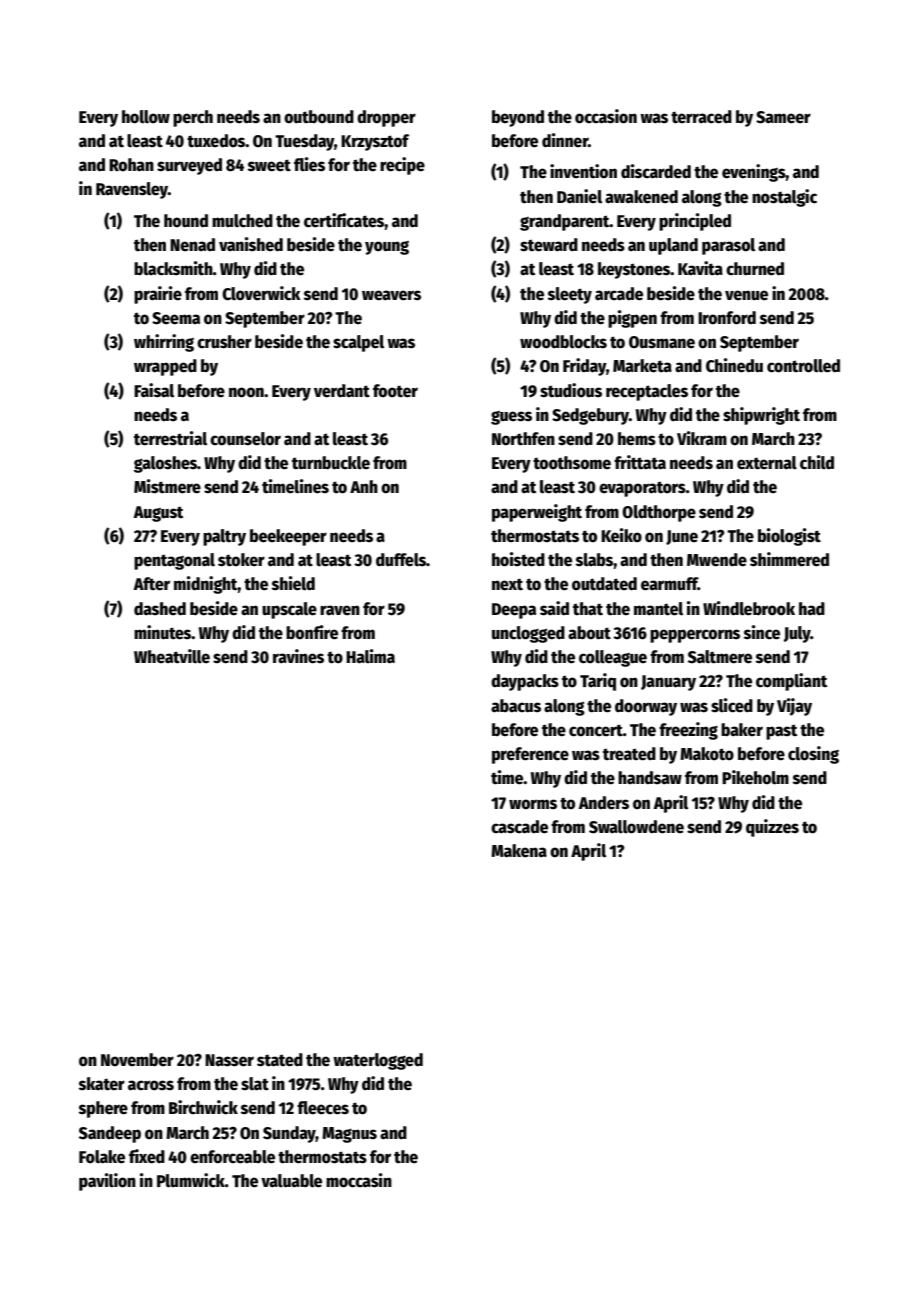 This screenshot has width=924, height=1311. Describe the element at coordinates (518, 118) in the screenshot. I see `beyond` at that location.
